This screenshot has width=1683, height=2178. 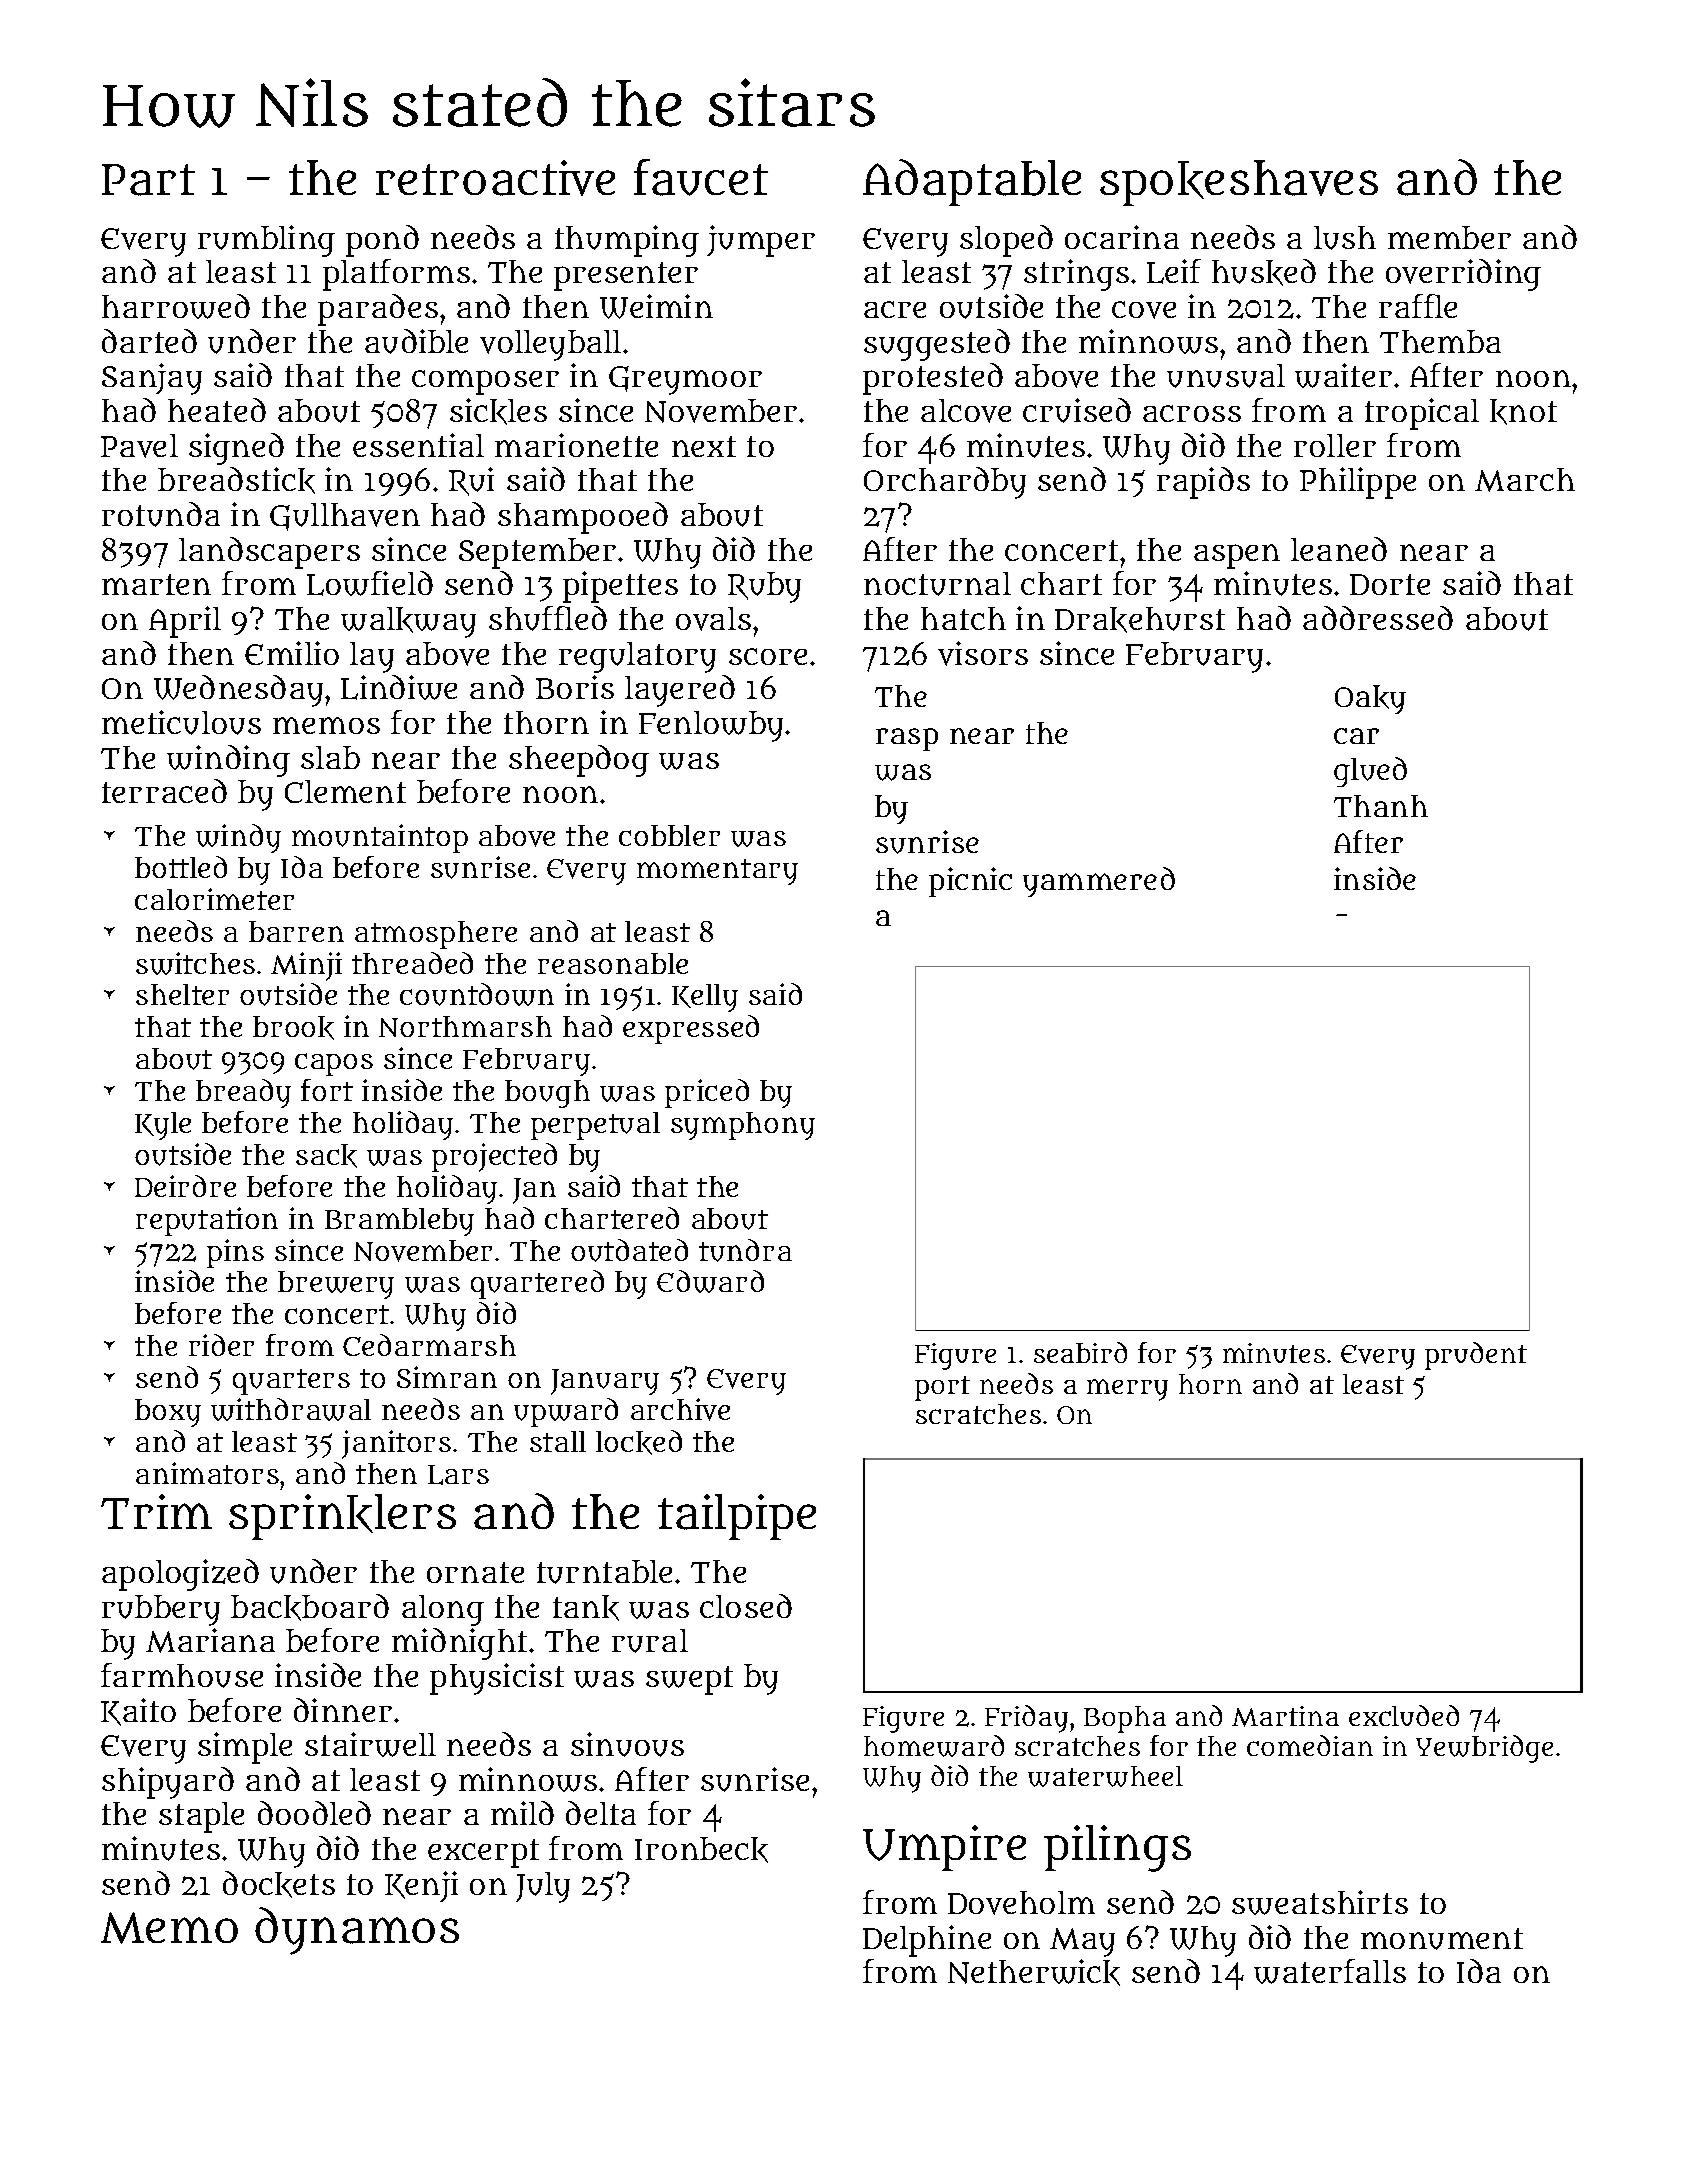 I want to click on overriding, so click(x=1463, y=275).
